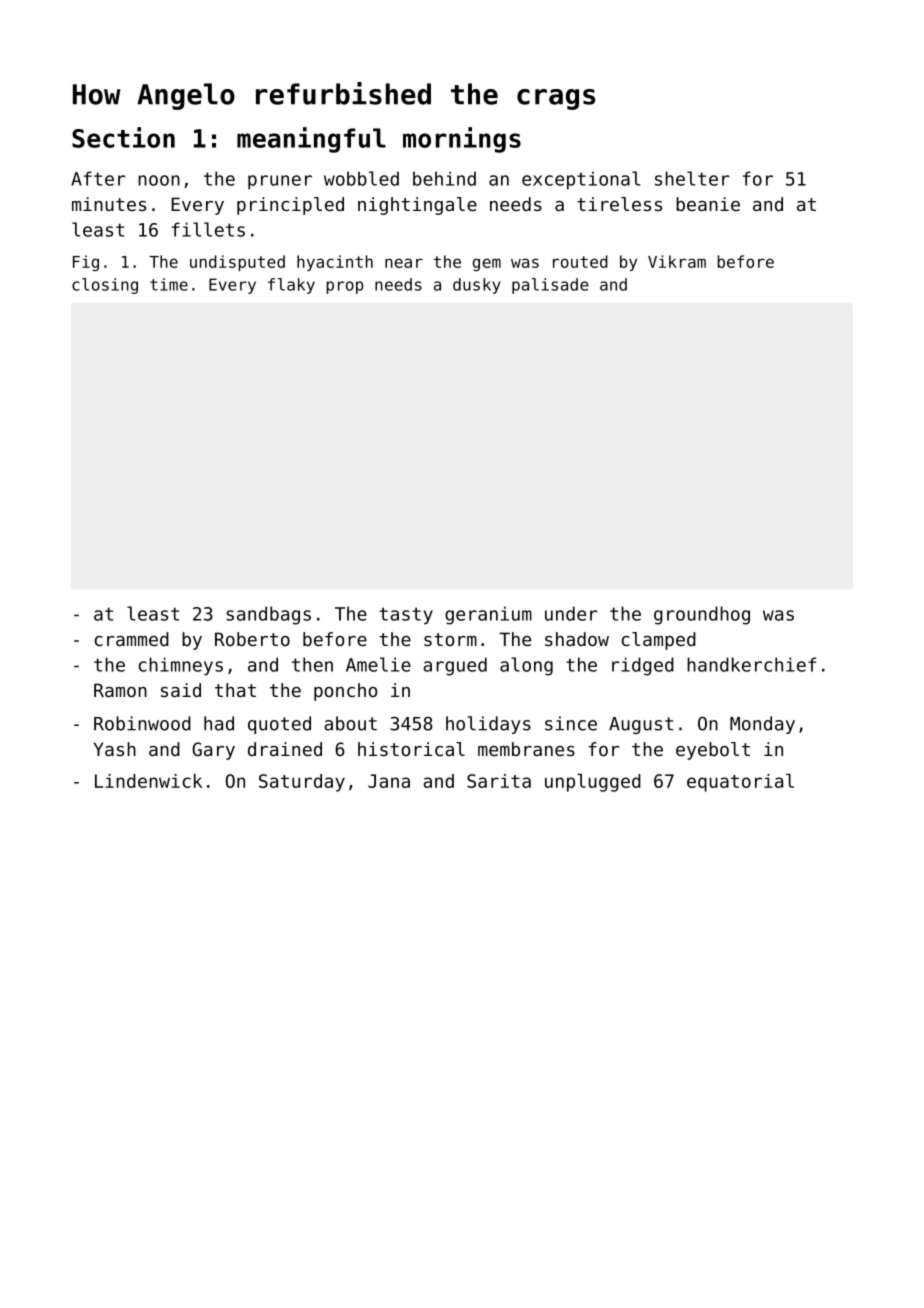 This document has width=924, height=1308. Describe the element at coordinates (643, 666) in the document. I see `ridged` at that location.
